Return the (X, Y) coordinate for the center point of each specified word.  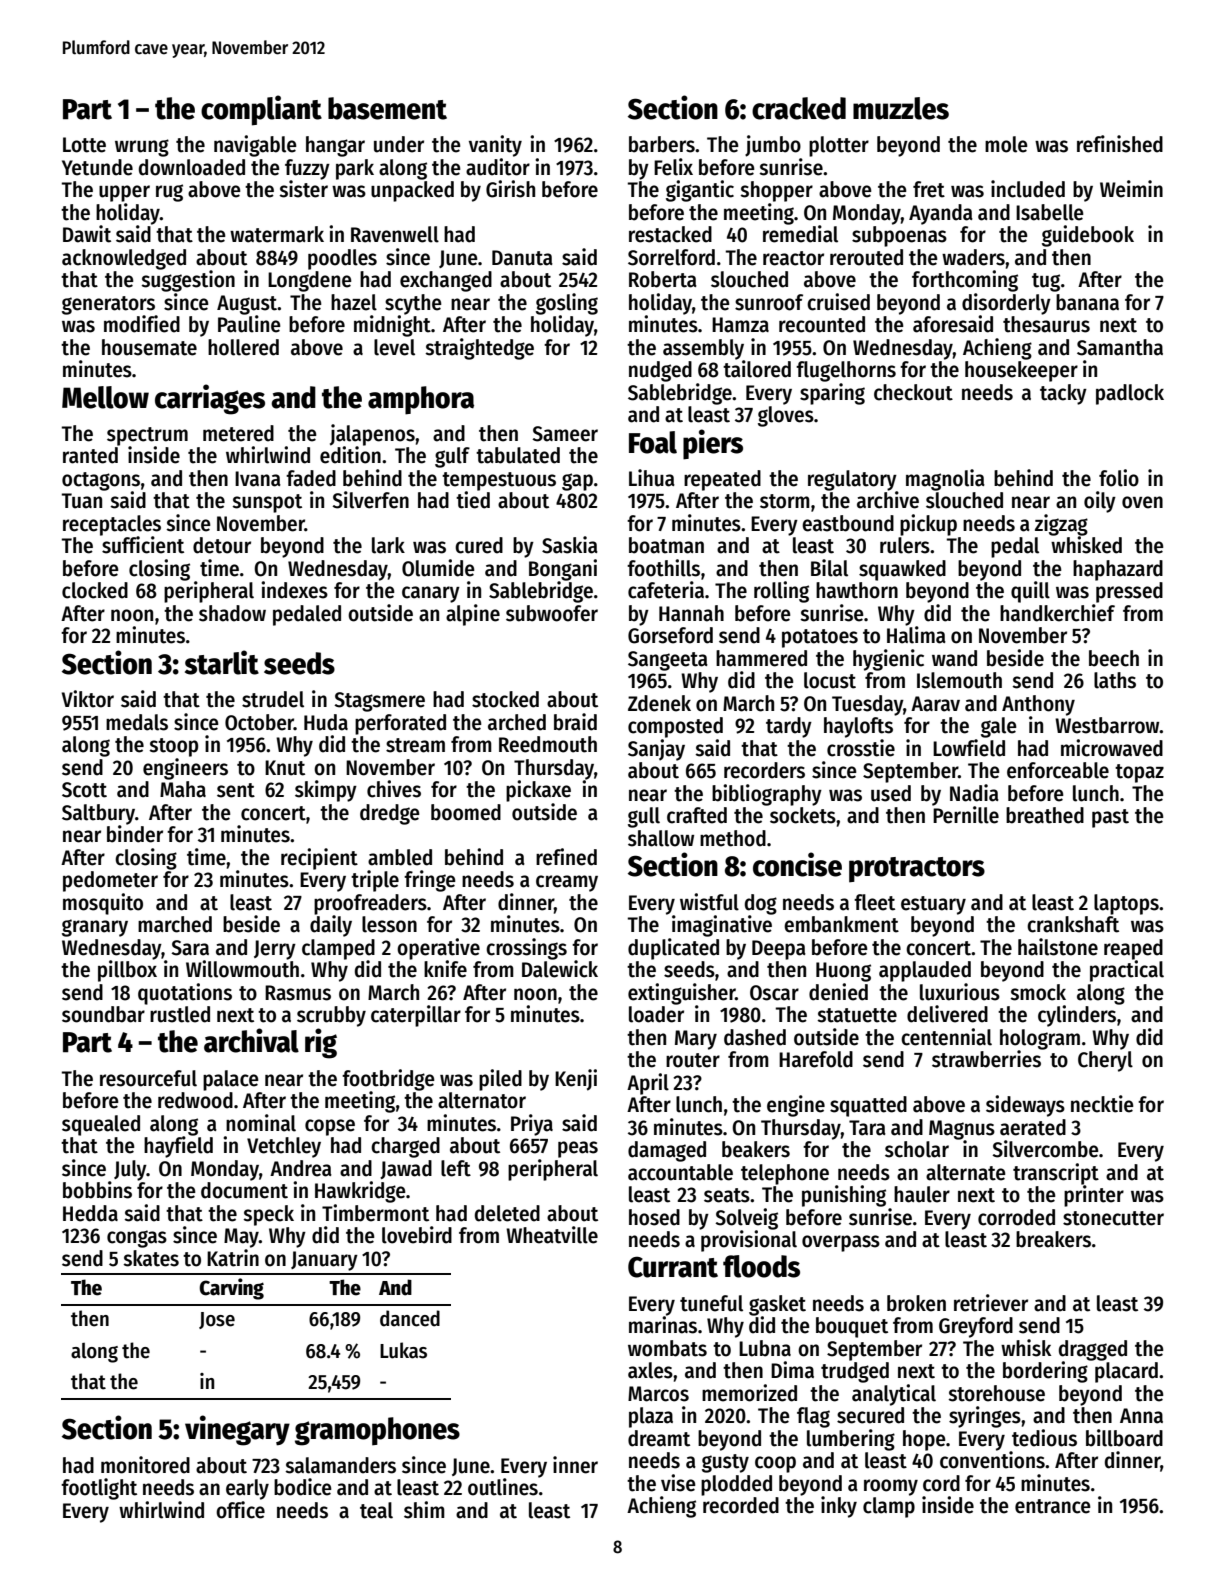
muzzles (901, 108)
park (355, 169)
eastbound (848, 523)
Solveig (746, 1219)
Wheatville (552, 1235)
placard (1126, 1372)
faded (311, 478)
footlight (99, 1489)
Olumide (438, 568)
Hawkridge (360, 1192)
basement (387, 108)
